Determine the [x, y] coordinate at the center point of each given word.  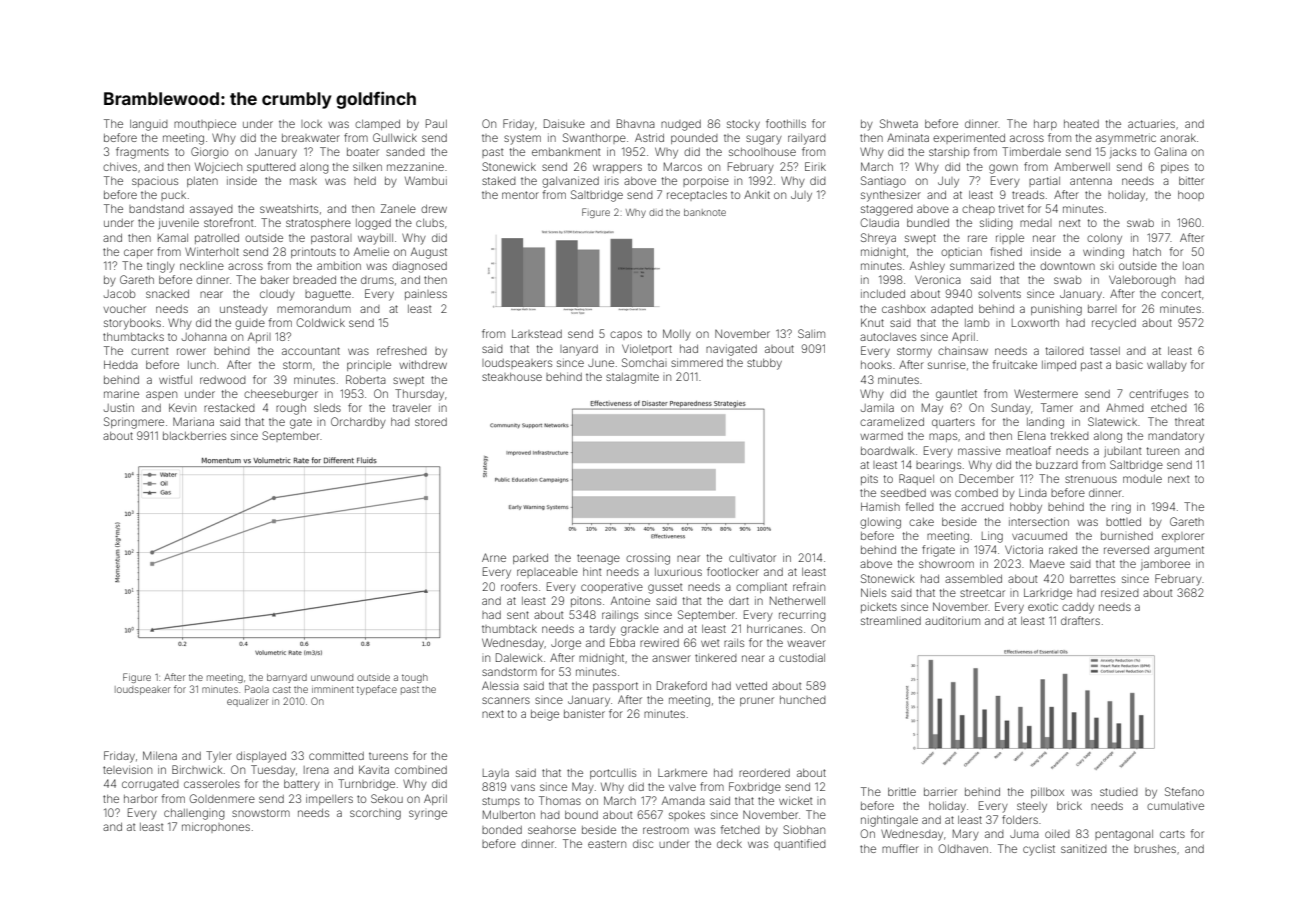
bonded [502, 830]
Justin [119, 407]
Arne [494, 557]
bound [581, 815]
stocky [743, 125]
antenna [1091, 181]
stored [431, 422]
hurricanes [774, 628]
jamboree [1165, 565]
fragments [142, 153]
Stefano [1184, 791]
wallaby [1167, 366]
